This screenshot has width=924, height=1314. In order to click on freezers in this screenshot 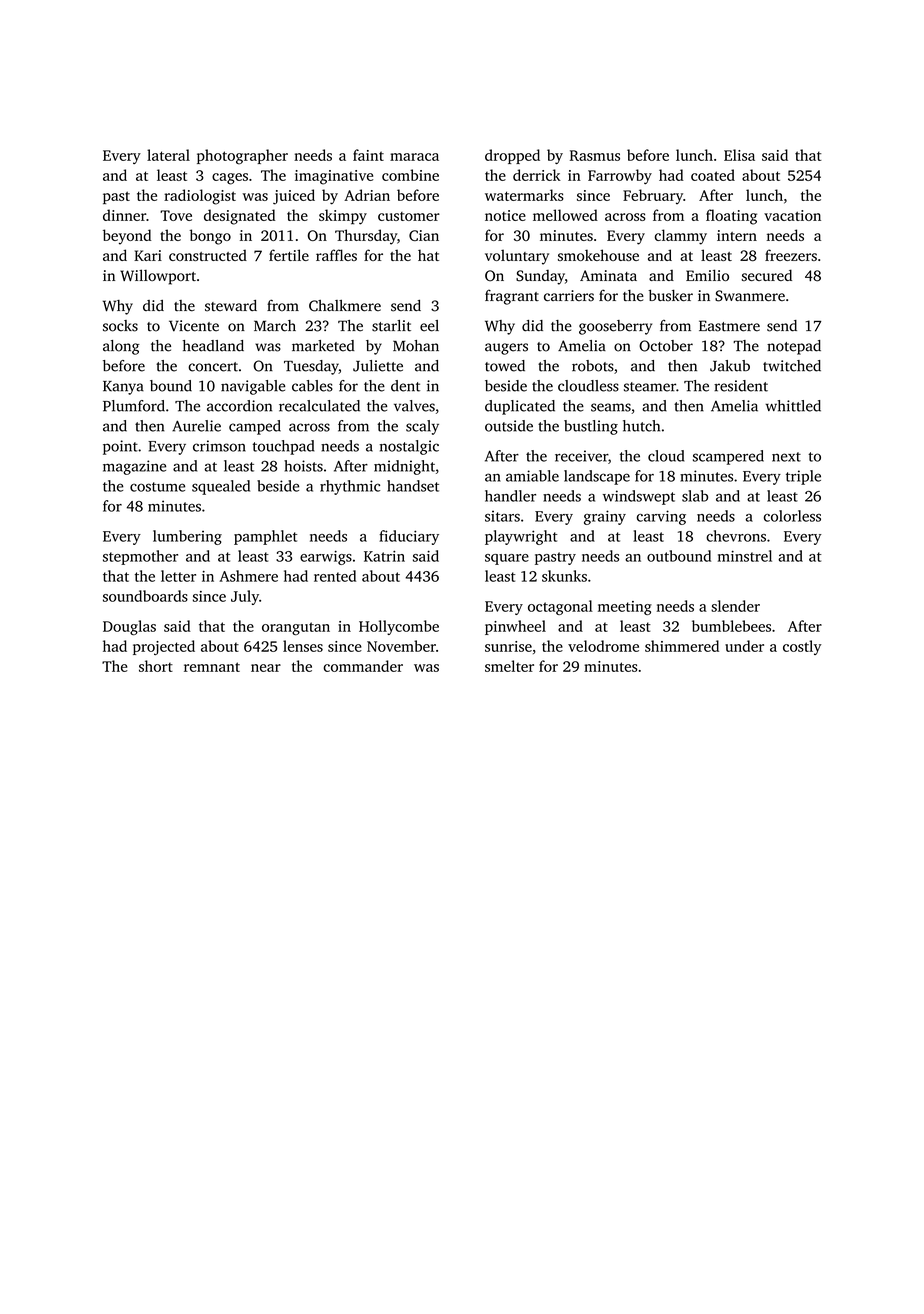, I will do `click(791, 255)`.
